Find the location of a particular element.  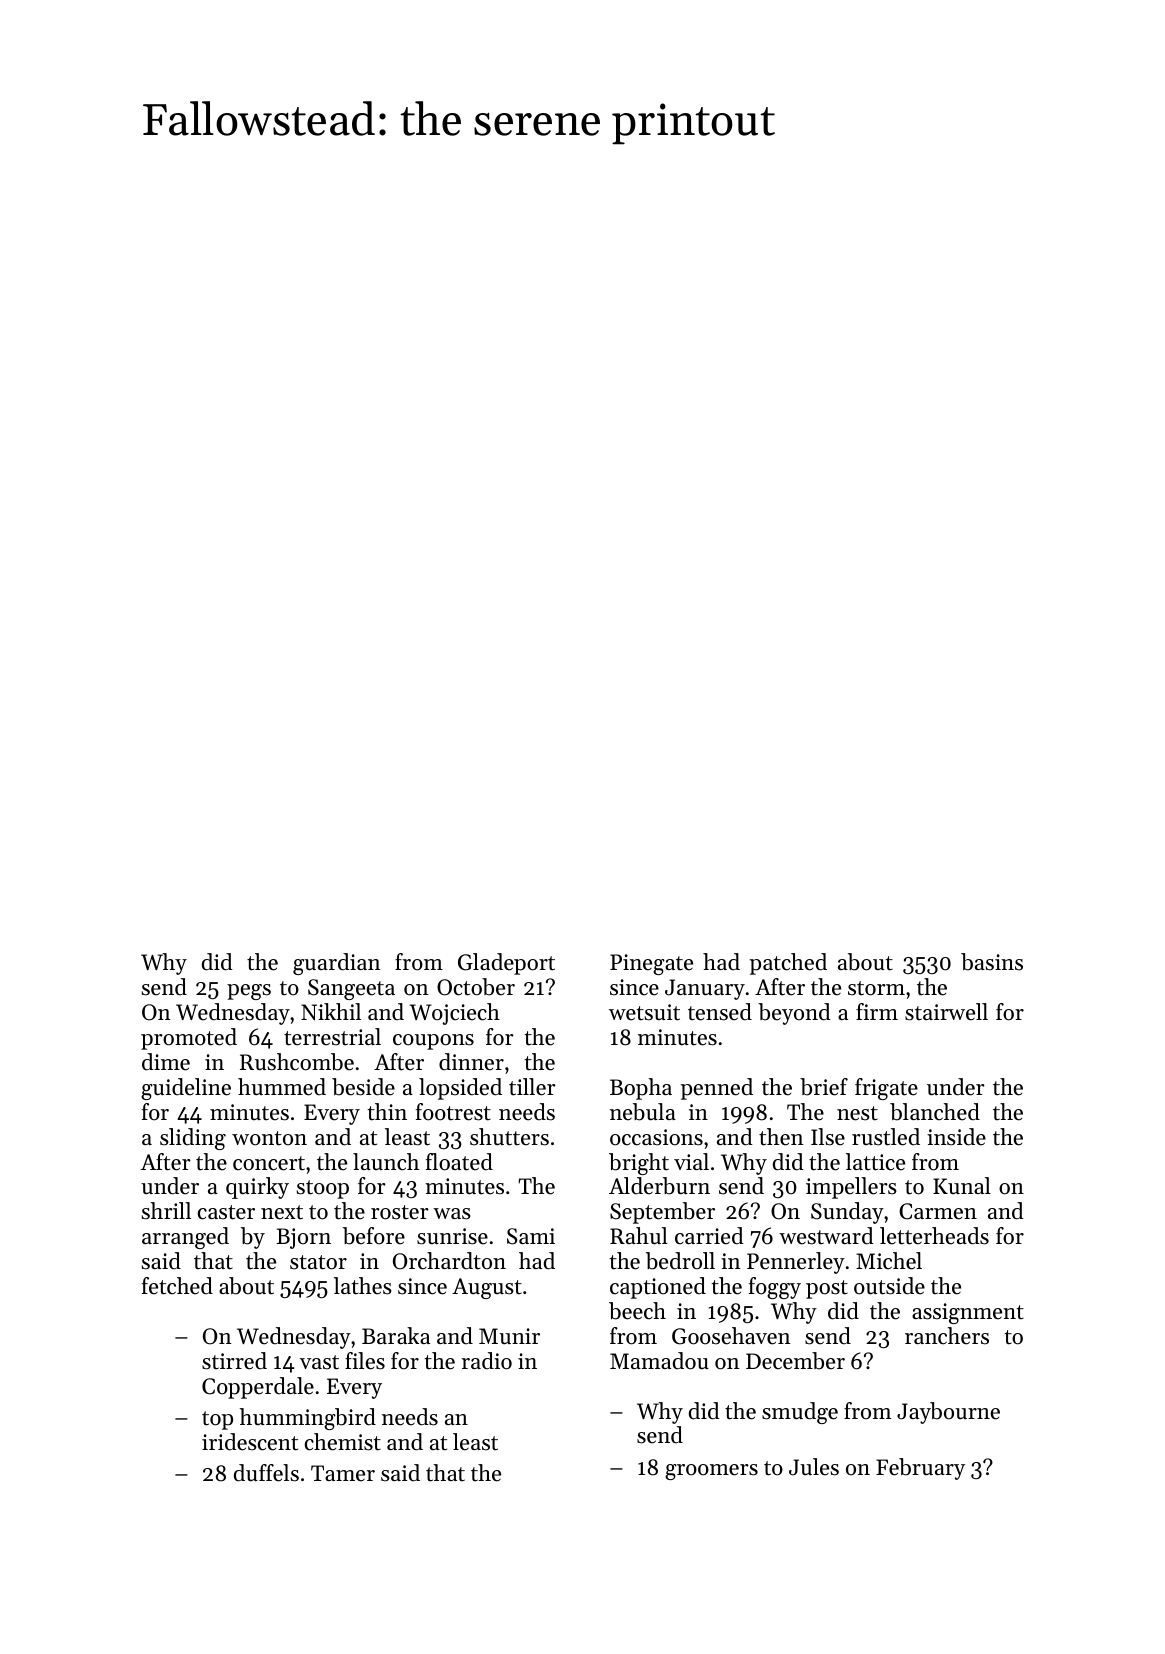

bright is located at coordinates (639, 1164).
